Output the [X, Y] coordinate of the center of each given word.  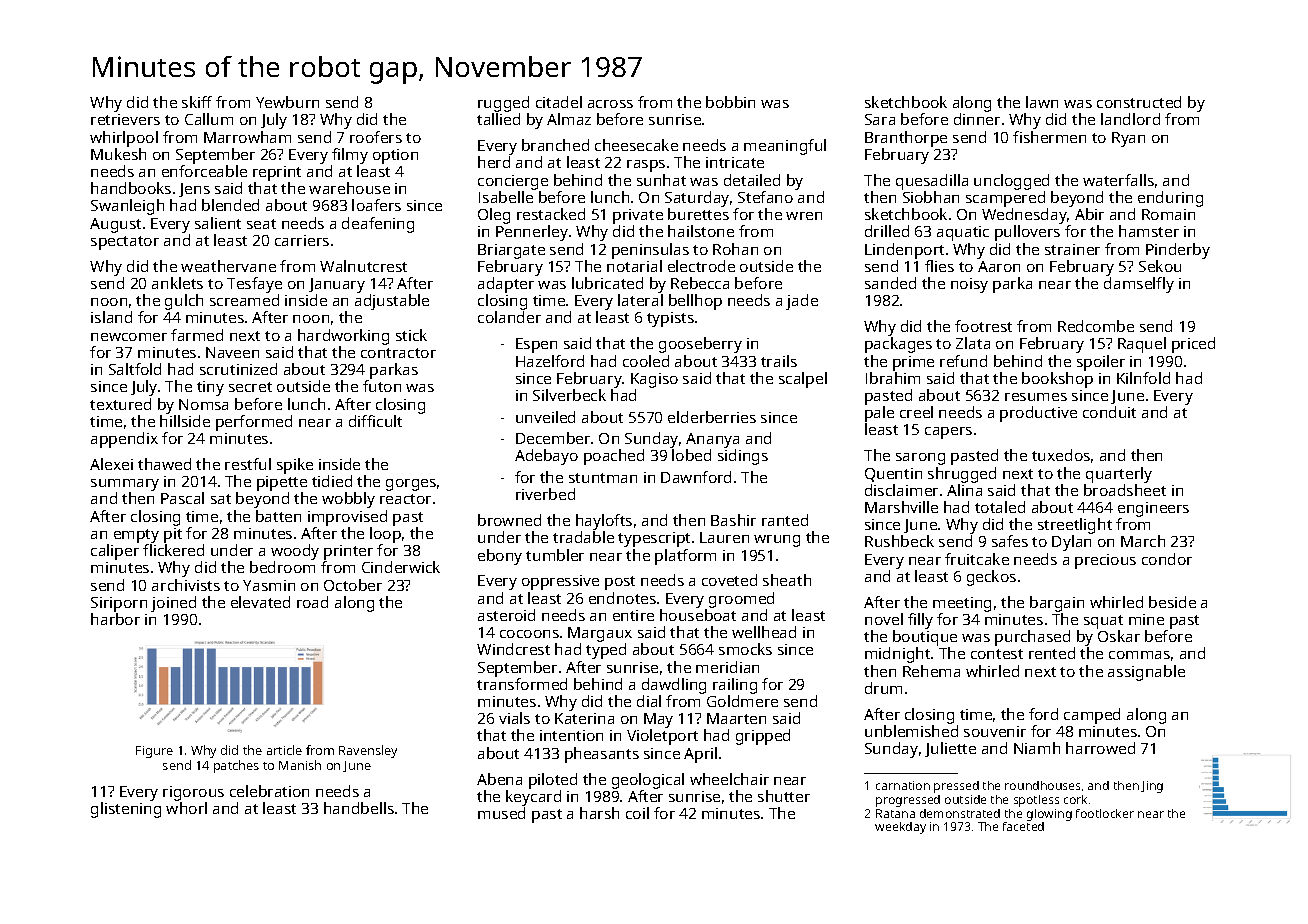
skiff [197, 102]
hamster [1149, 231]
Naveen [232, 352]
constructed [1139, 102]
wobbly [348, 500]
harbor [115, 619]
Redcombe [1096, 326]
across [610, 104]
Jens [194, 190]
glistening [126, 810]
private [638, 216]
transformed [522, 684]
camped [1092, 716]
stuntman [603, 478]
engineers [1153, 509]
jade [802, 302]
